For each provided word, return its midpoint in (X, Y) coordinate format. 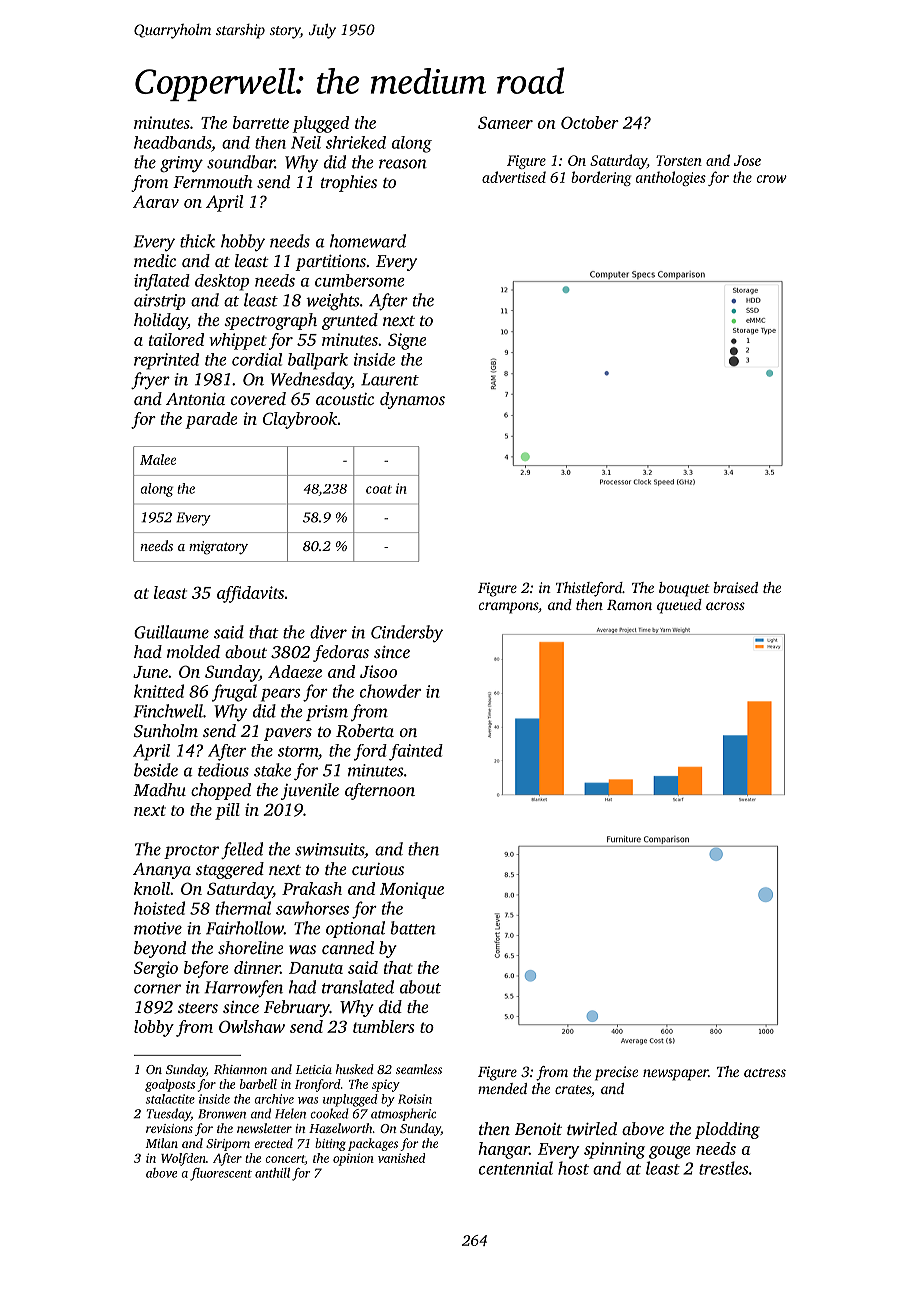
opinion (353, 1159)
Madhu (159, 789)
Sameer (505, 122)
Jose (747, 160)
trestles (723, 1168)
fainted (416, 752)
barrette (261, 122)
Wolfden (183, 1159)
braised (735, 587)
